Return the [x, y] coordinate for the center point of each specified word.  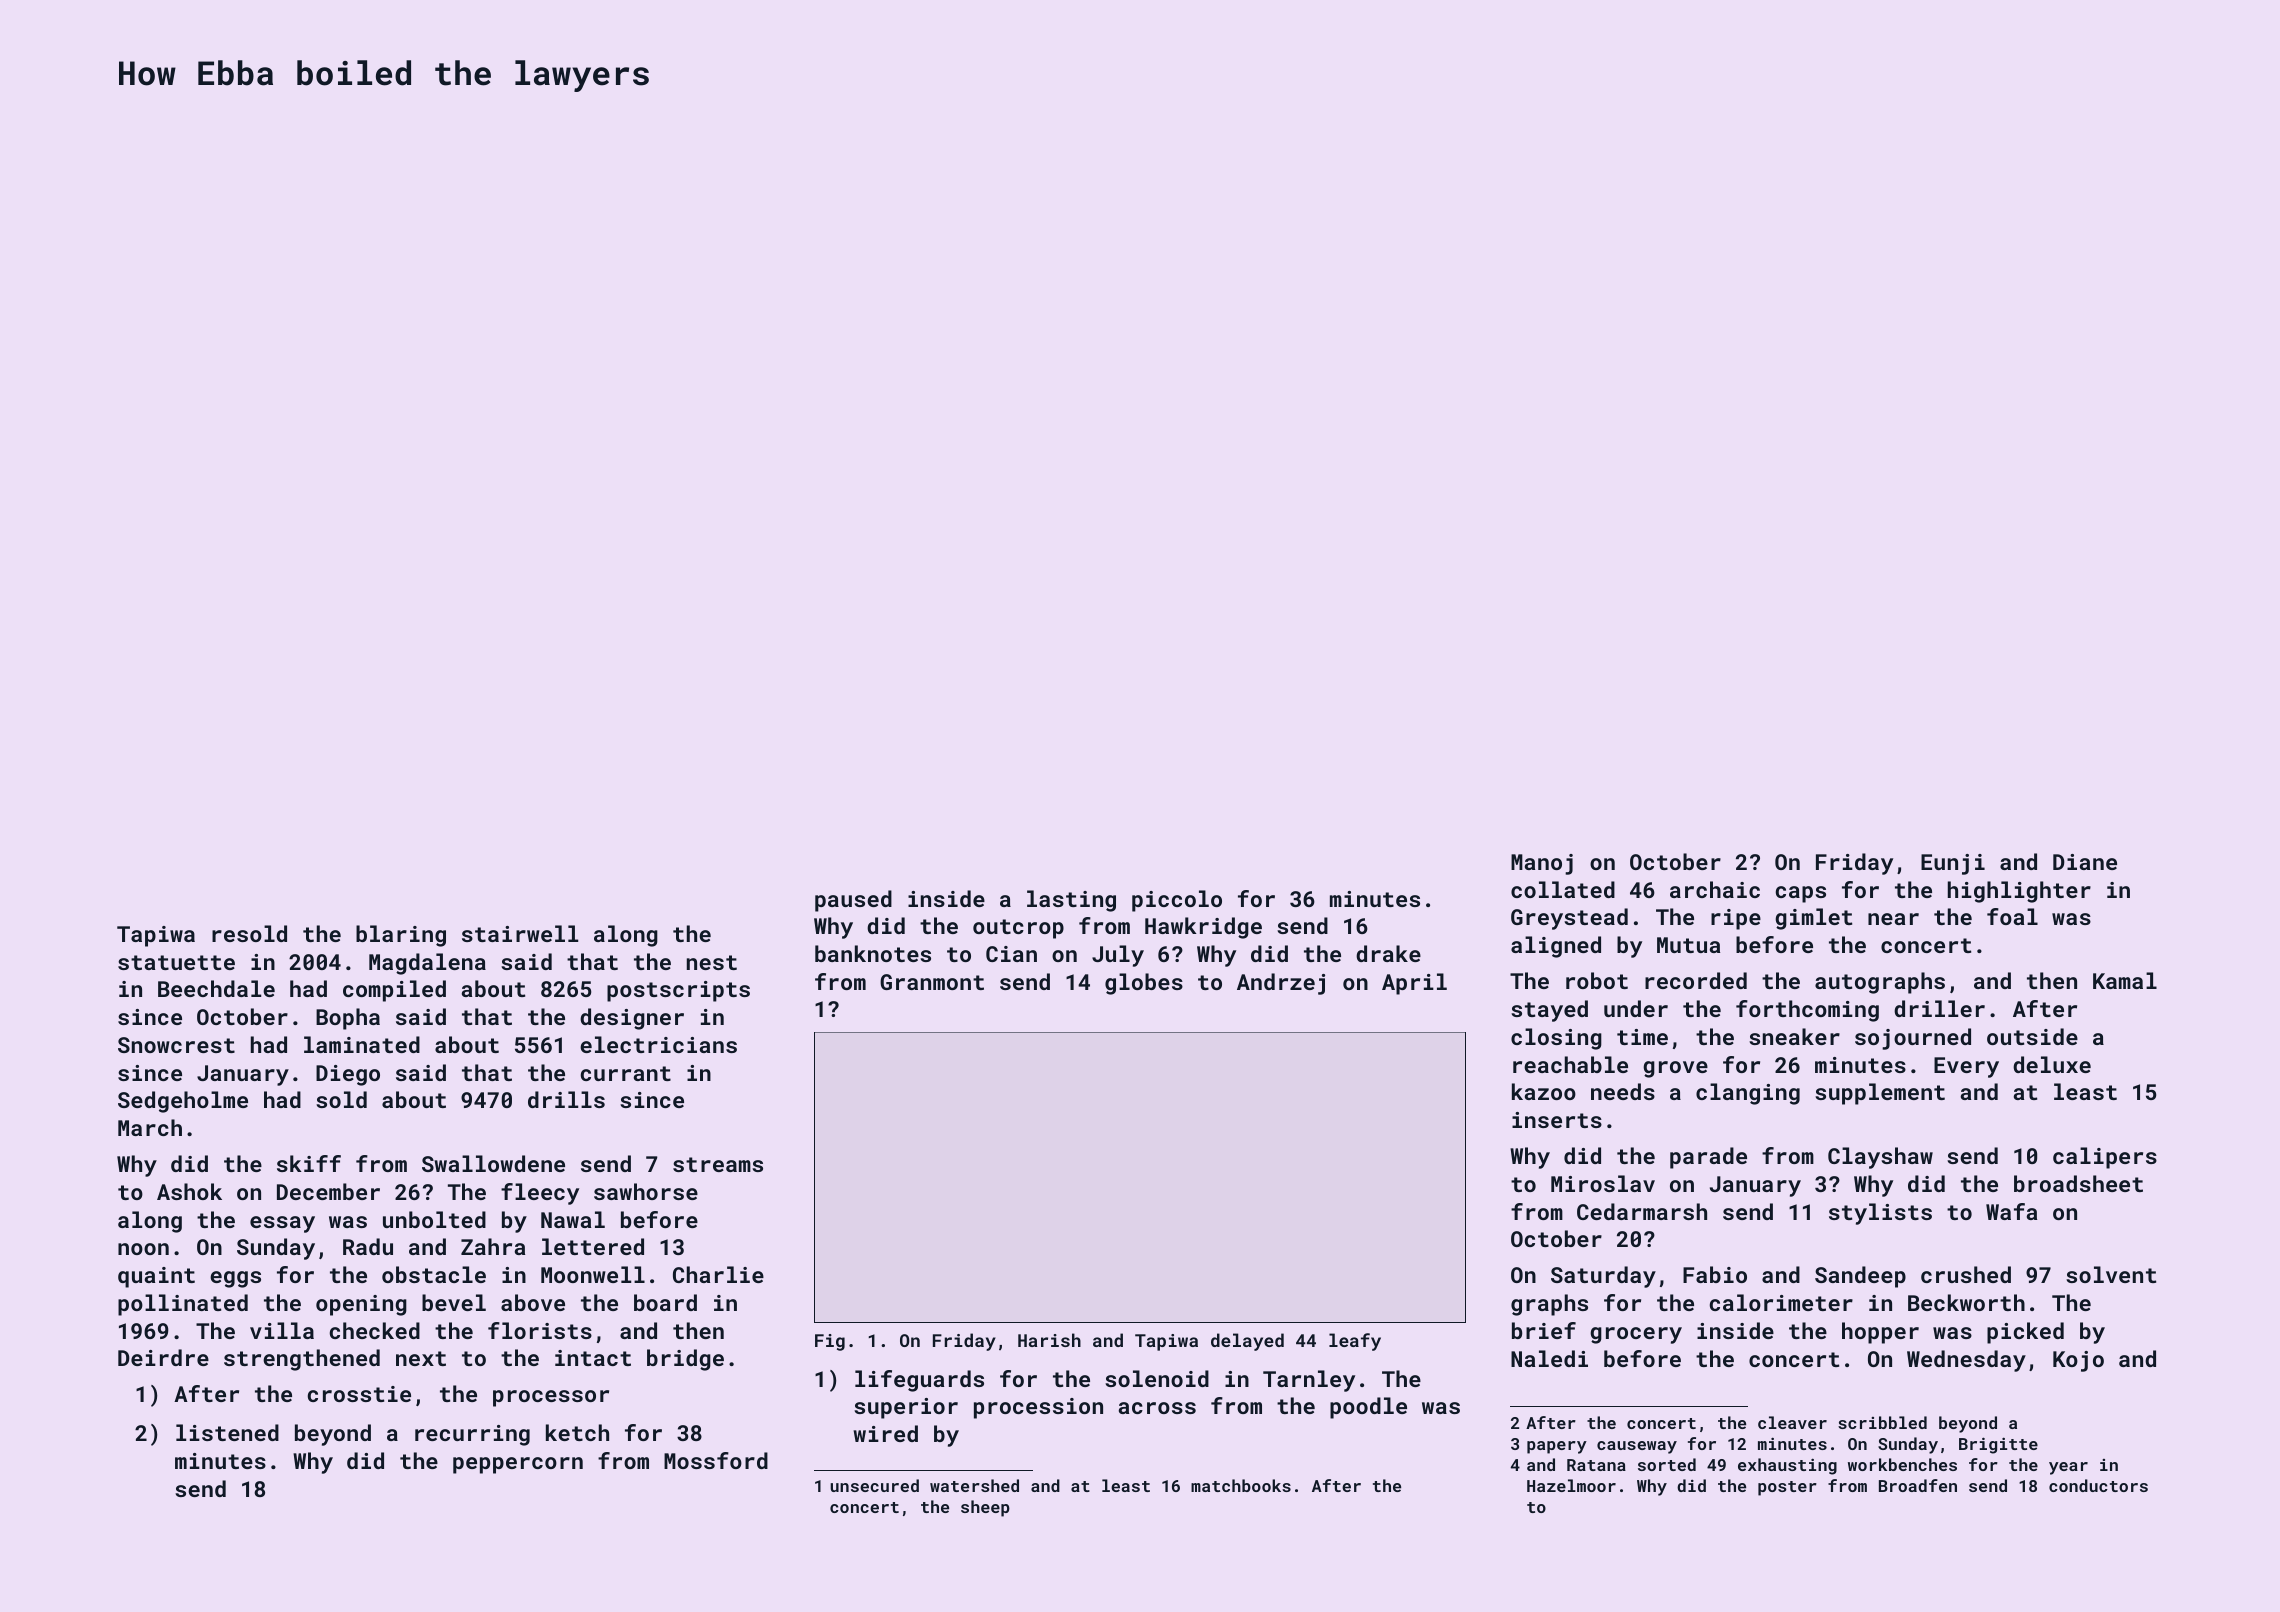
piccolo [1177, 901]
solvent [2111, 1274]
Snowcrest [176, 1045]
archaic [1715, 889]
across [1157, 1408]
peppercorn [518, 1465]
